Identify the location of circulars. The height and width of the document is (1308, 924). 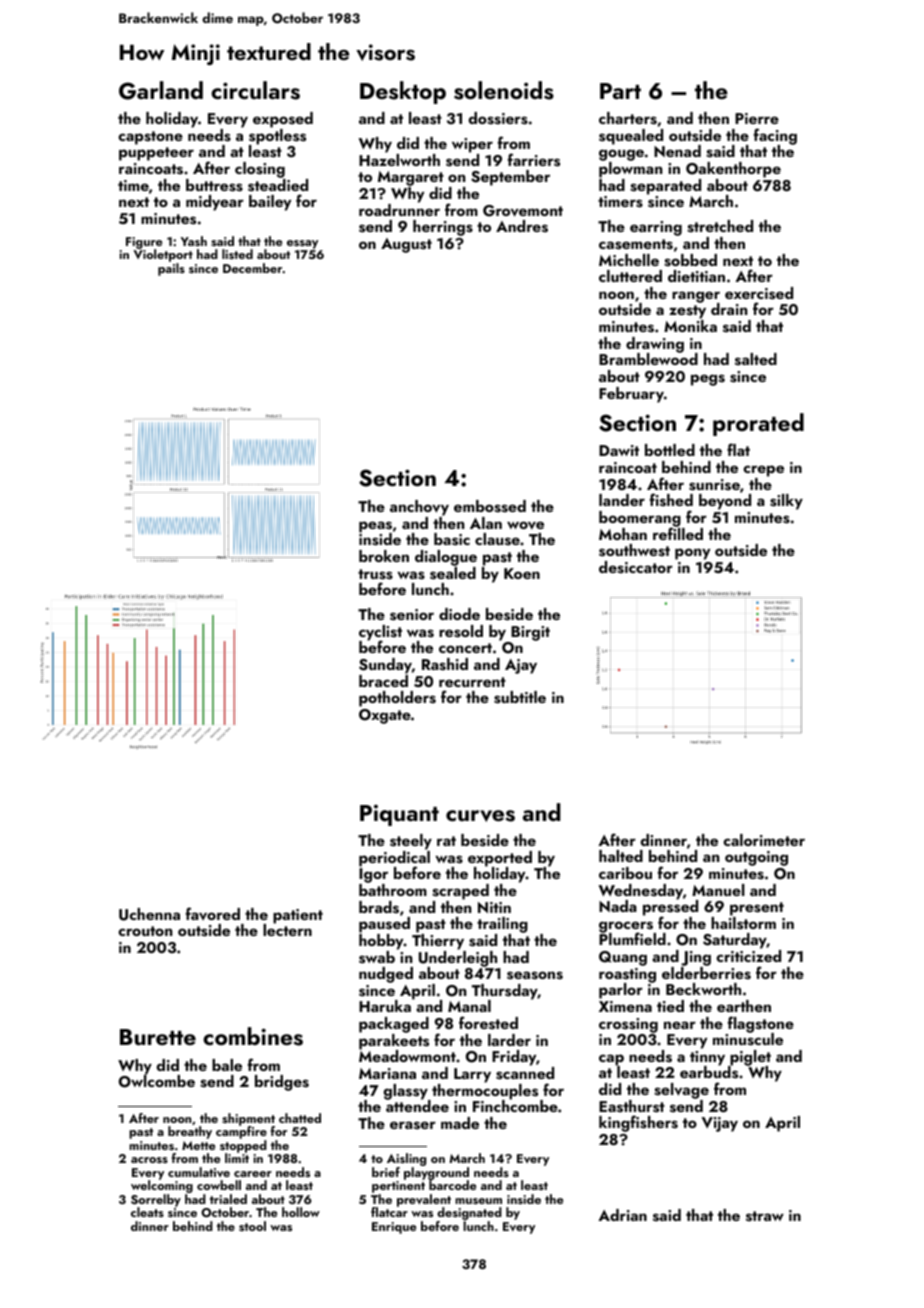
(255, 90).
